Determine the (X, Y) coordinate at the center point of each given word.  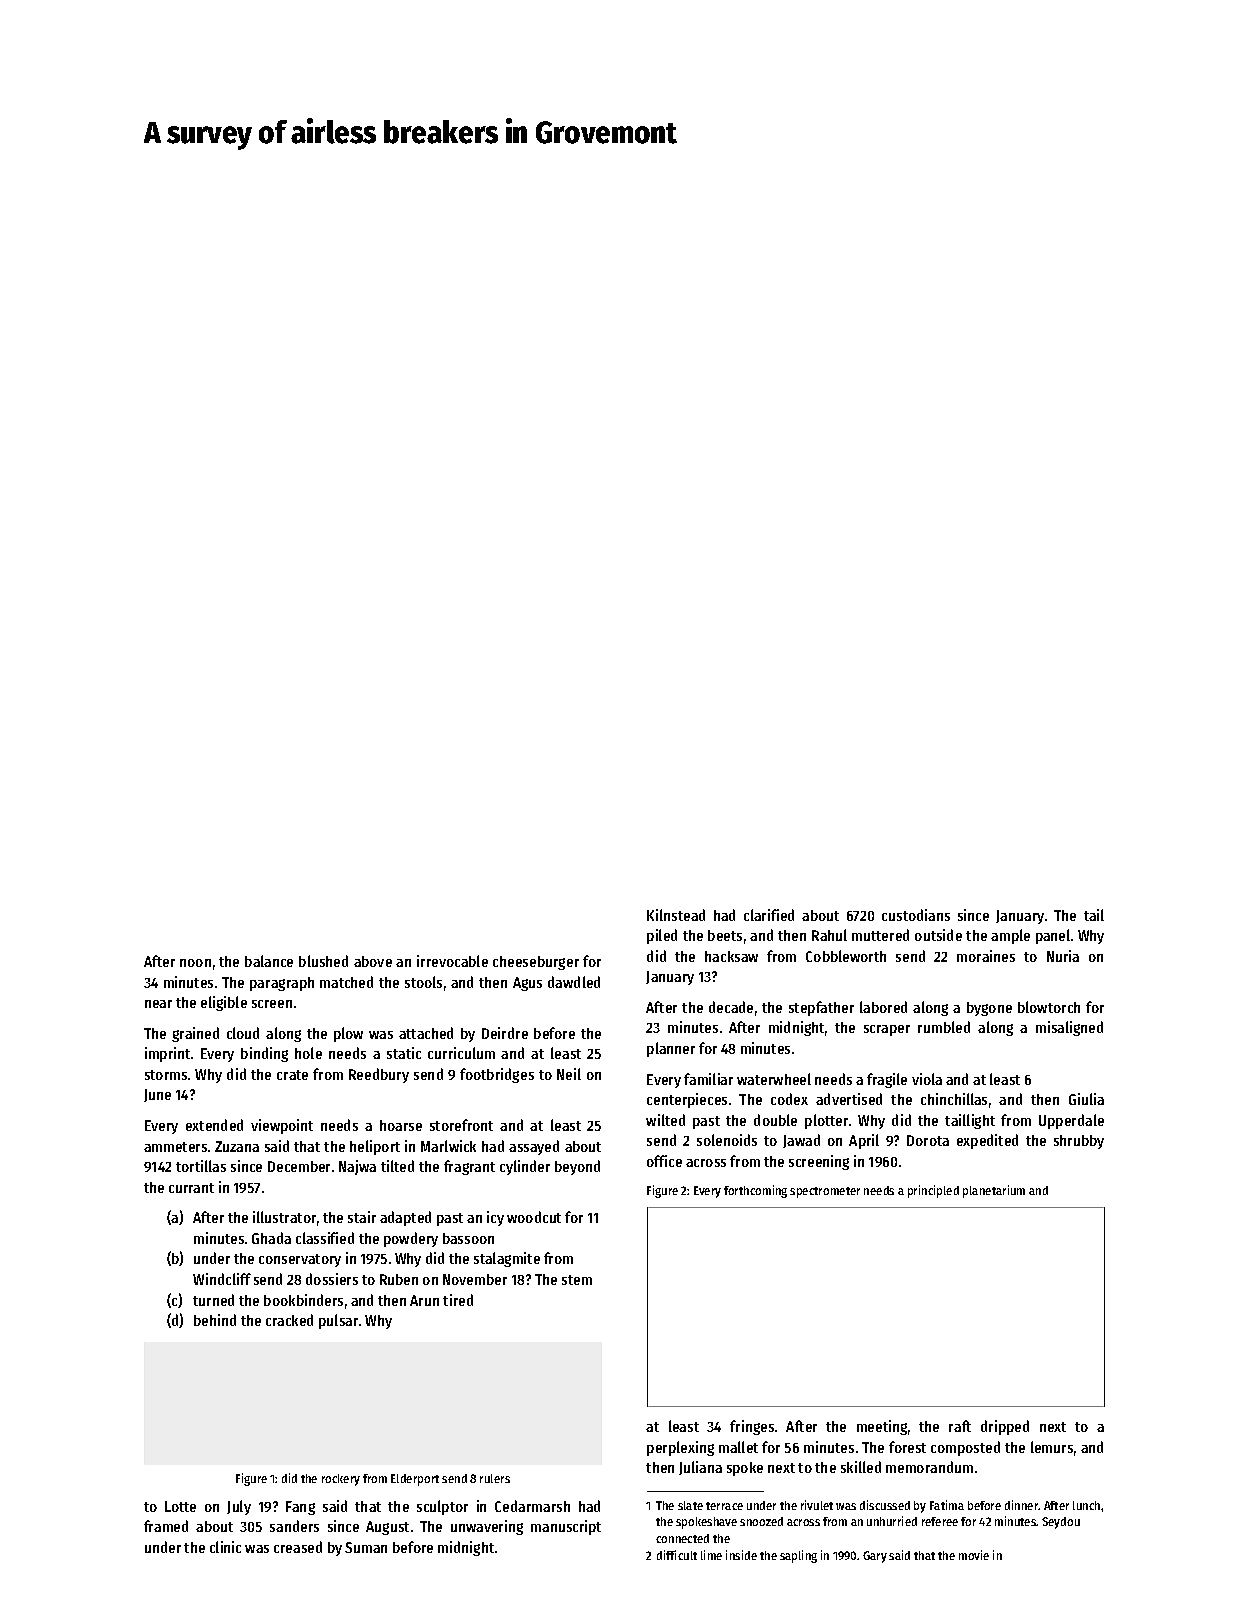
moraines (986, 956)
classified (325, 1238)
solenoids (727, 1140)
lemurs (1052, 1447)
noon (195, 963)
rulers (495, 1478)
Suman (366, 1547)
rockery (341, 1480)
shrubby (1079, 1142)
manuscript (566, 1527)
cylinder (525, 1167)
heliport (375, 1147)
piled (662, 936)
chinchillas (954, 1099)
